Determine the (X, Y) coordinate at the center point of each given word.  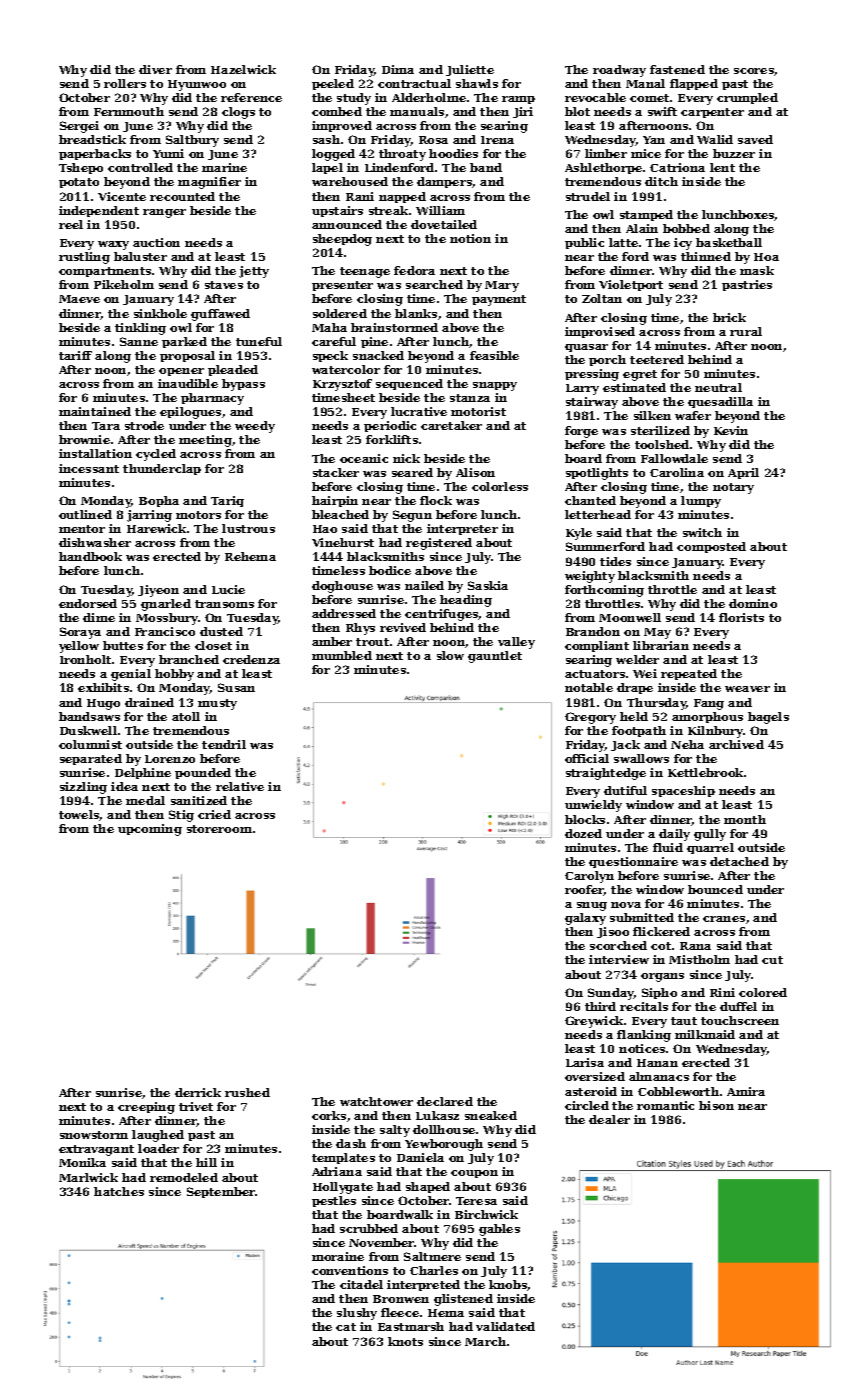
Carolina (677, 472)
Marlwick (88, 1177)
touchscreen (740, 1020)
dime (99, 617)
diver (155, 69)
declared (445, 1101)
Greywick (594, 1022)
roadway (619, 71)
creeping (146, 1108)
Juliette (470, 70)
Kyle (579, 534)
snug (592, 906)
